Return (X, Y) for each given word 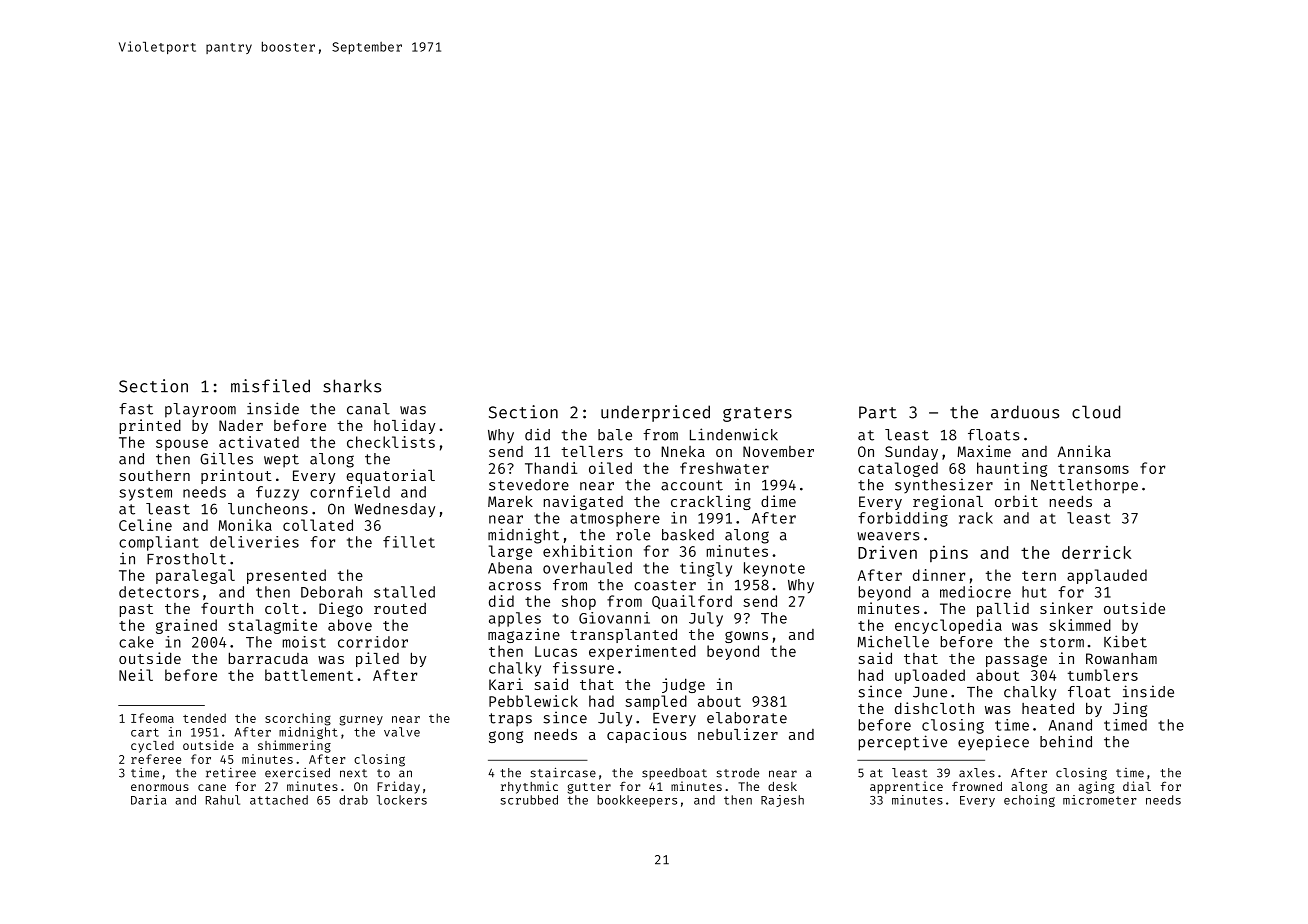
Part (878, 412)
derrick (1096, 552)
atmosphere (615, 519)
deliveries (254, 542)
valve (402, 732)
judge (683, 685)
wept (281, 461)
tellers (592, 451)
